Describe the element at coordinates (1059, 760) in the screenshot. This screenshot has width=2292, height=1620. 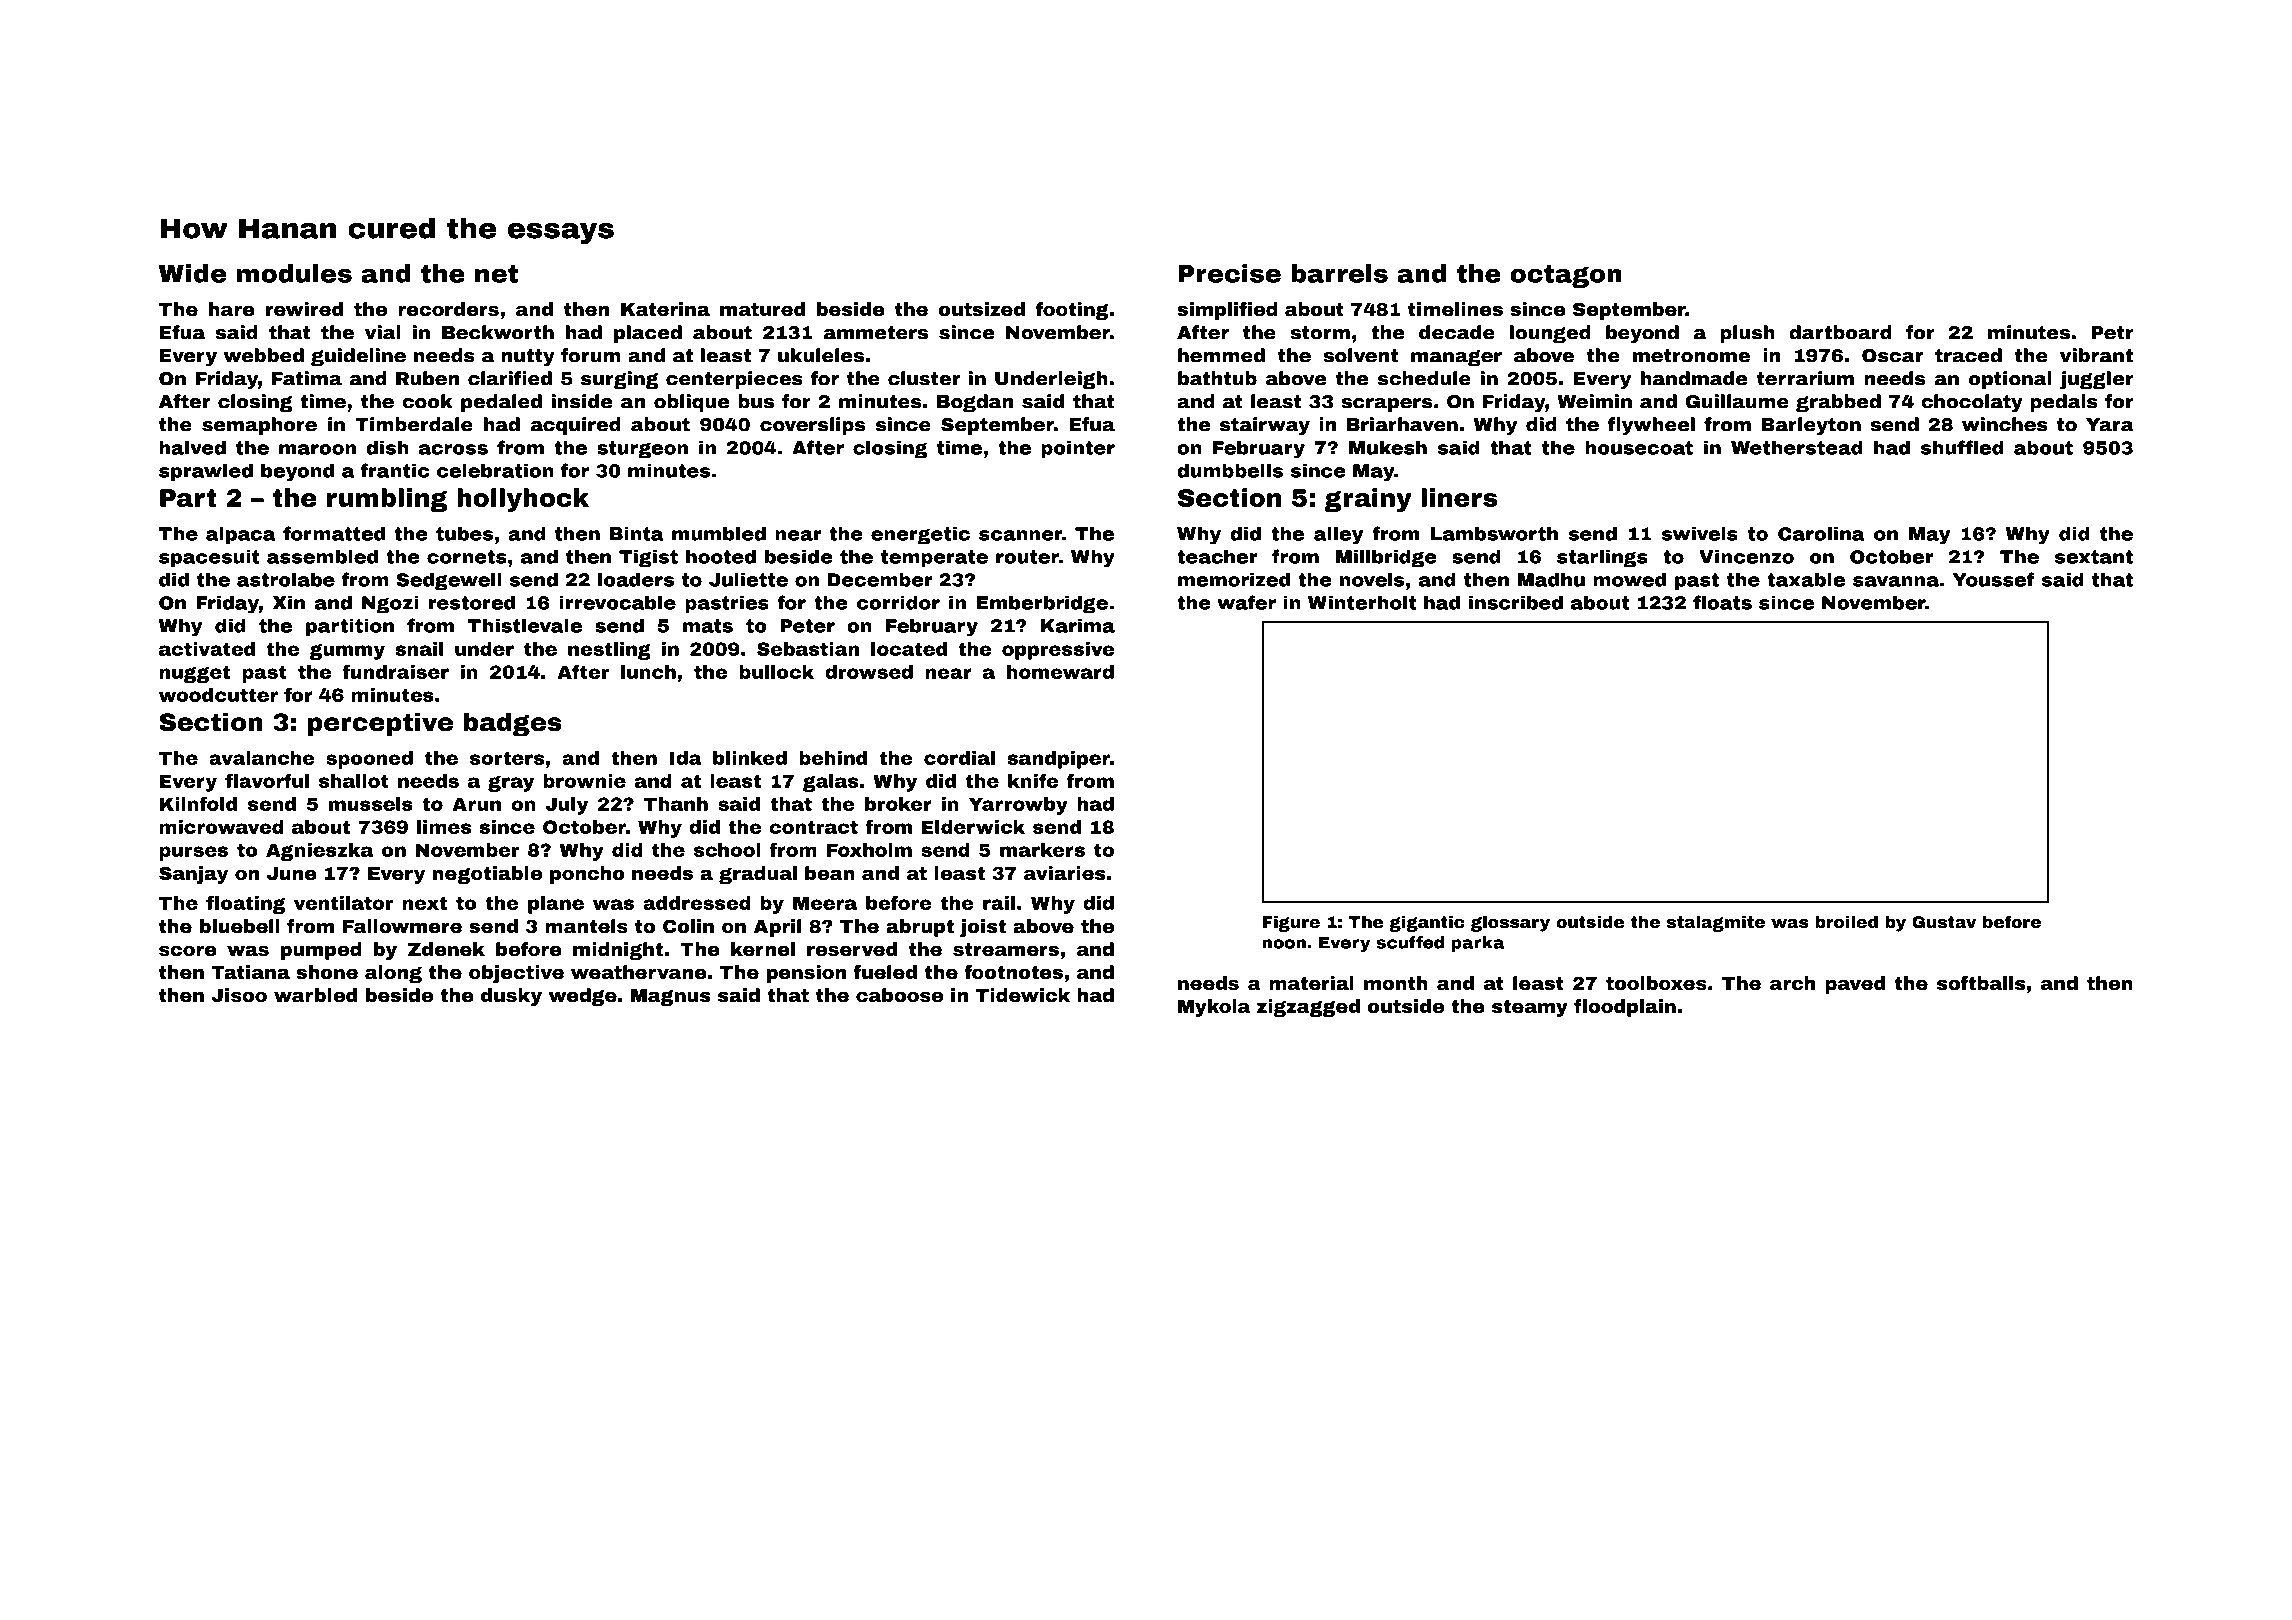
I see `sandpiper` at that location.
